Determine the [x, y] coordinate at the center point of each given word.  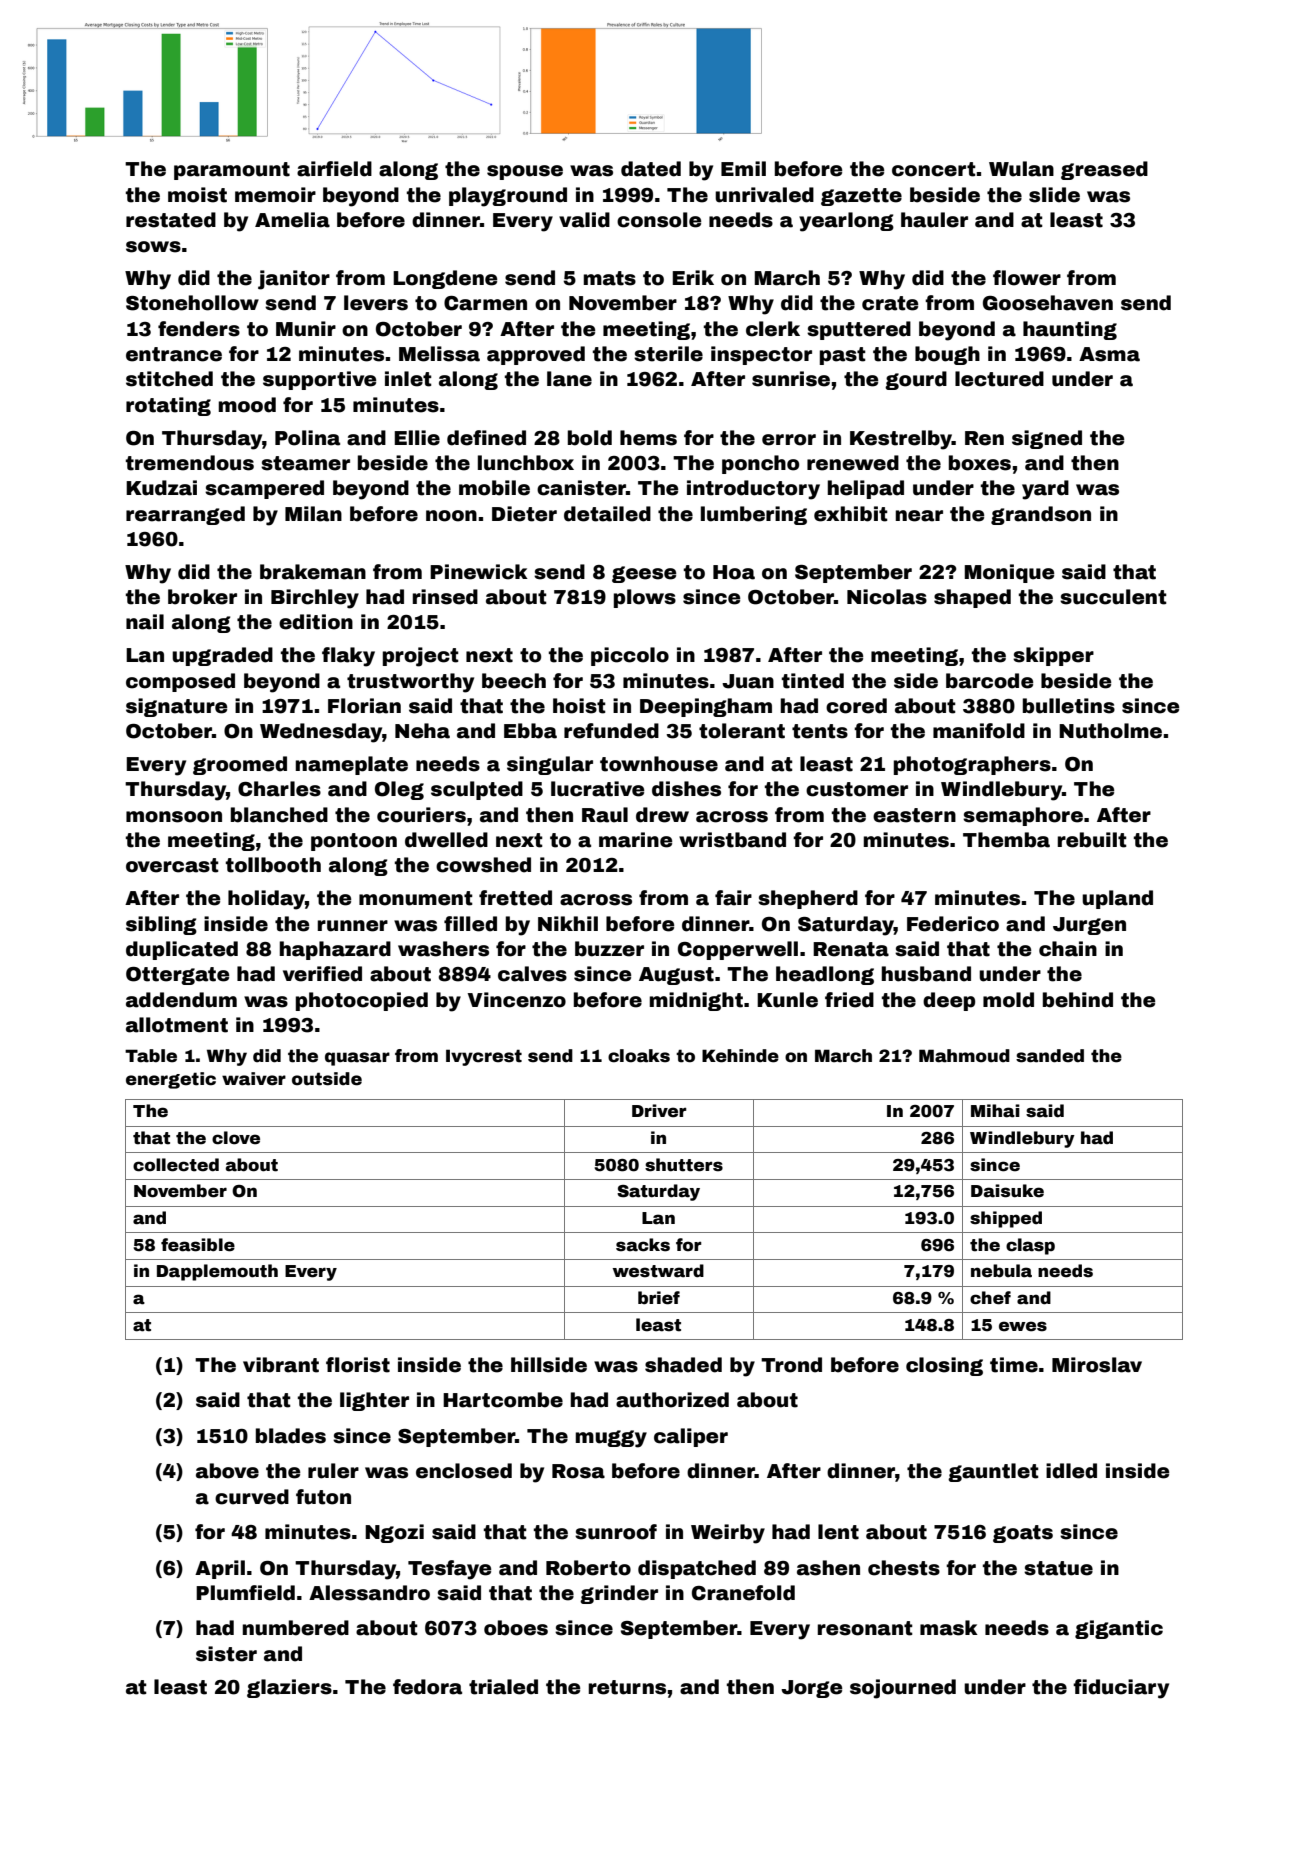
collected [176, 1165]
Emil [743, 168]
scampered [264, 489]
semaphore [1023, 816]
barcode [989, 681]
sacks [643, 1245]
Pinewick [479, 572]
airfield [334, 169]
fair [733, 898]
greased [1104, 170]
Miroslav [1097, 1365]
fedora [427, 1687]
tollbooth [273, 865]
